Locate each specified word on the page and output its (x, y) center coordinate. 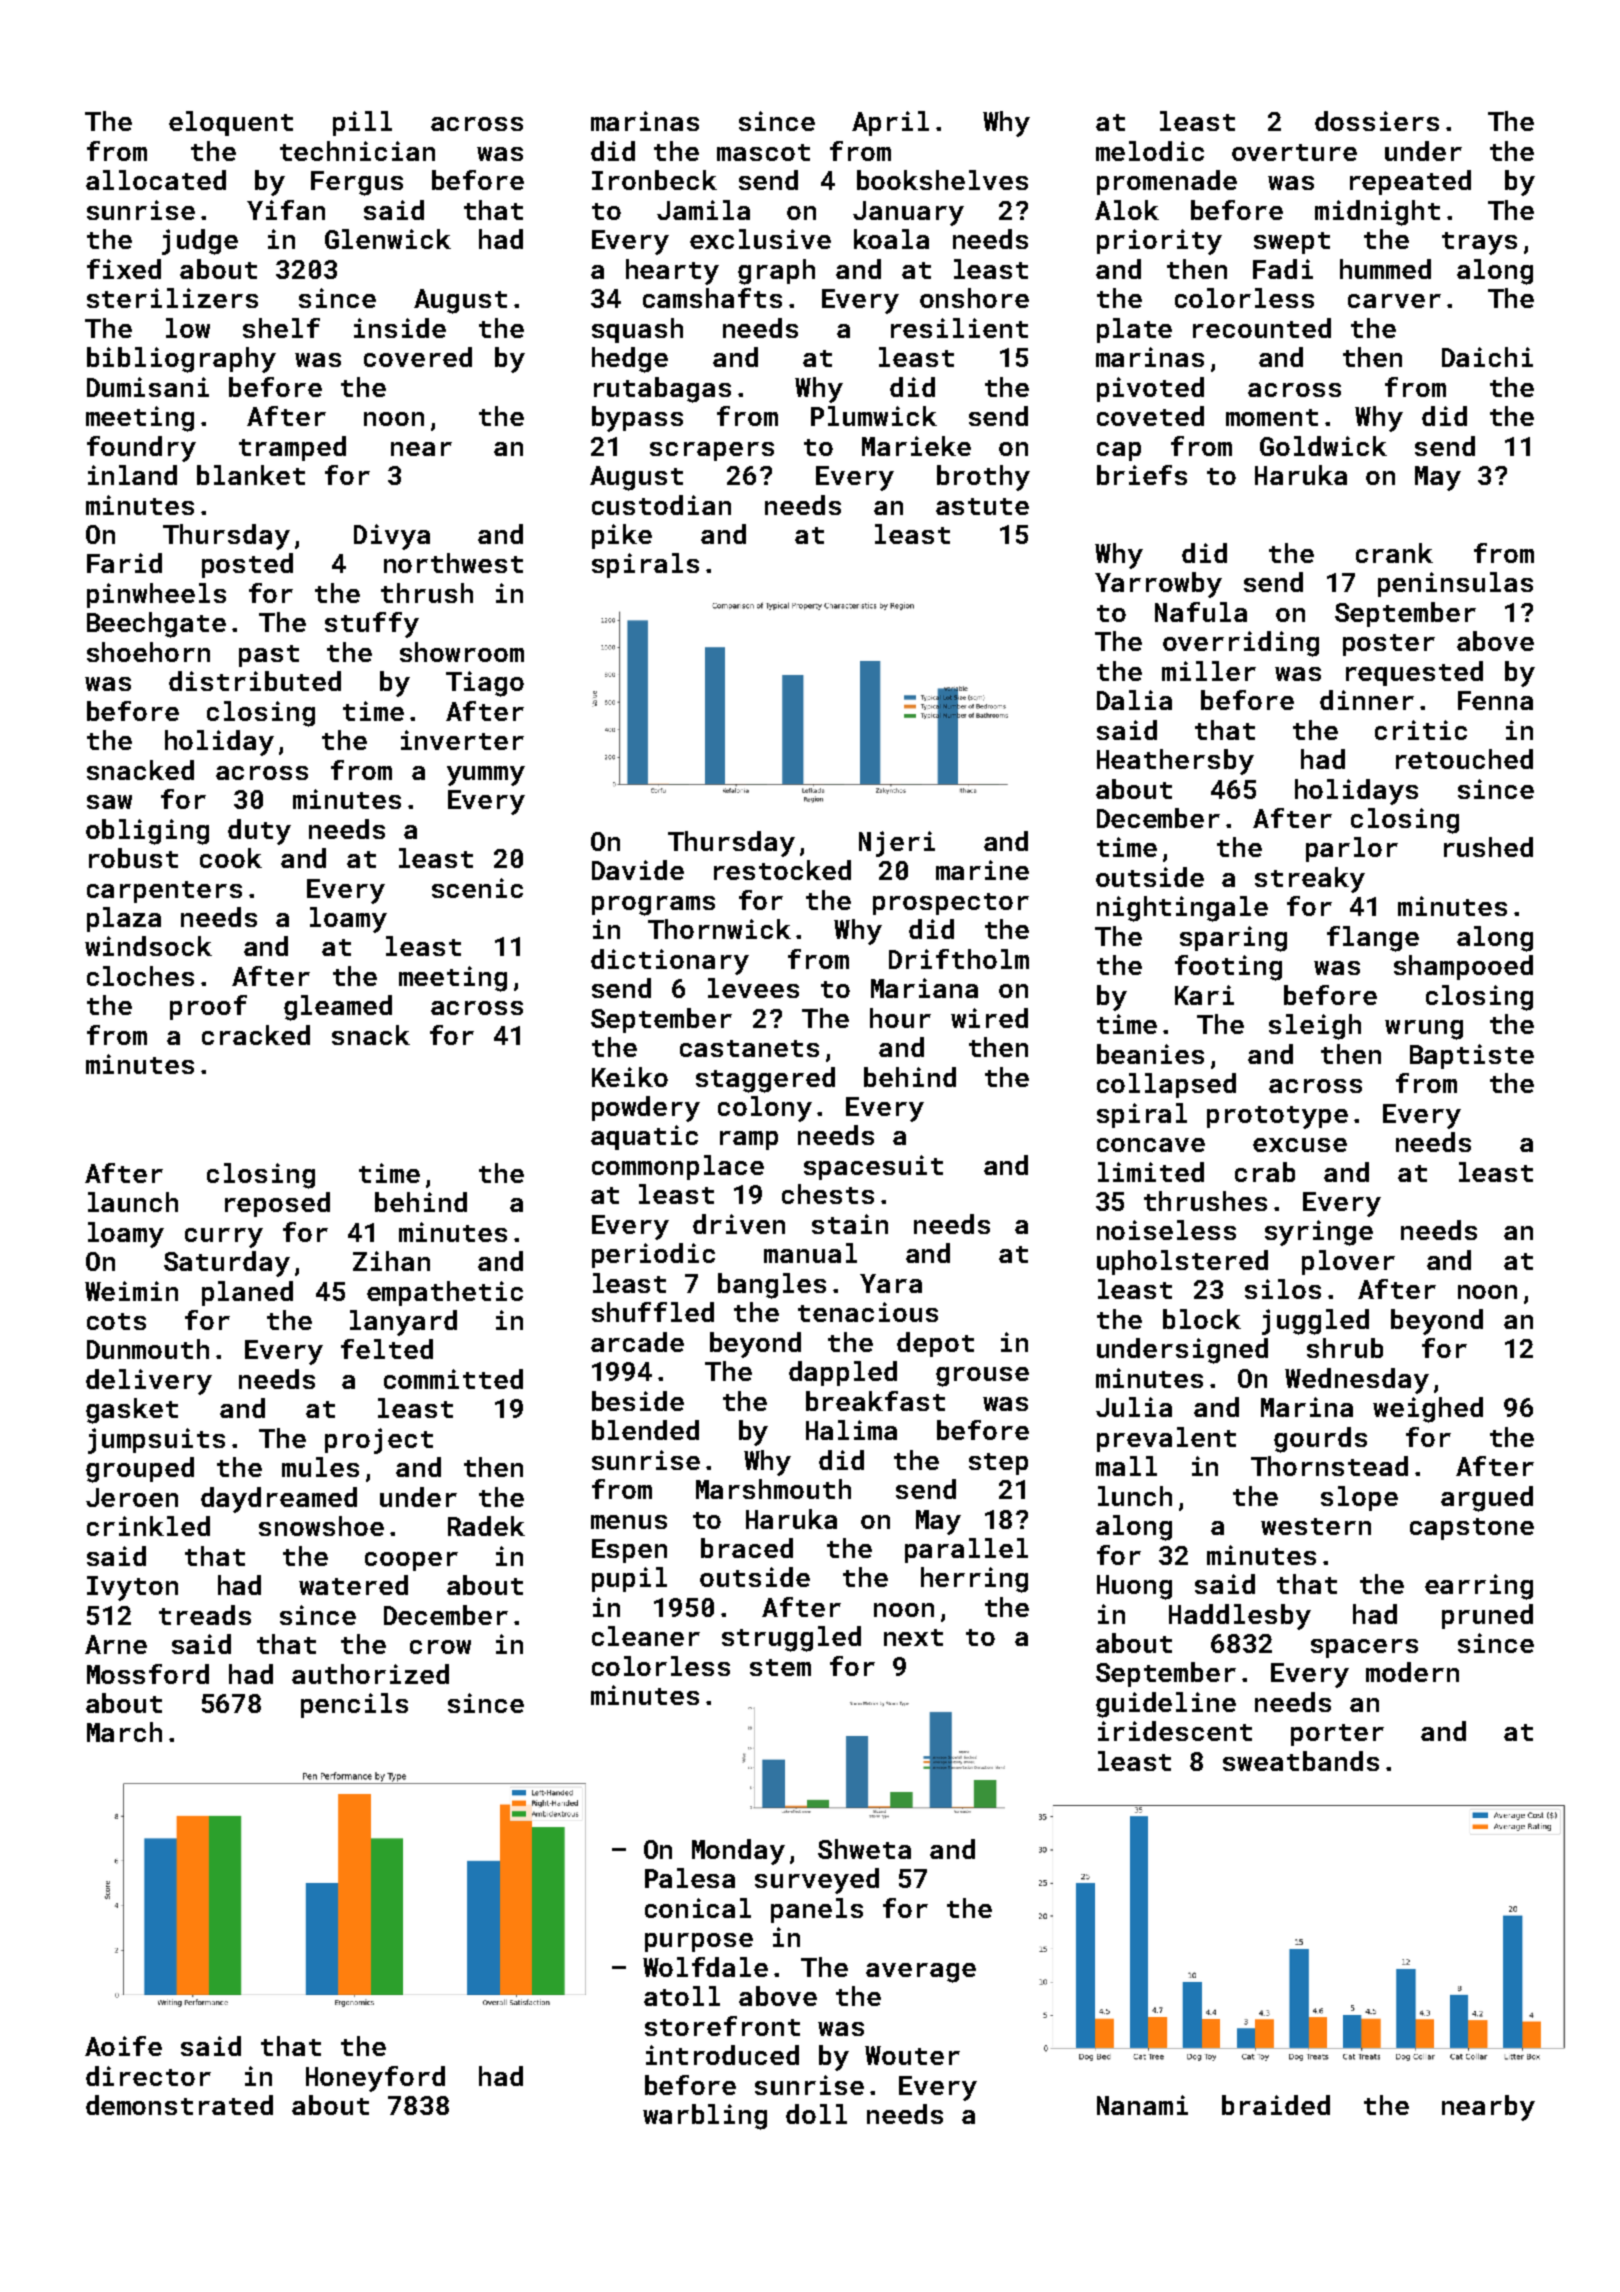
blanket (251, 475)
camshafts (712, 298)
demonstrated (179, 2105)
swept (1292, 243)
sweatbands (1301, 1761)
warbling (705, 2117)
